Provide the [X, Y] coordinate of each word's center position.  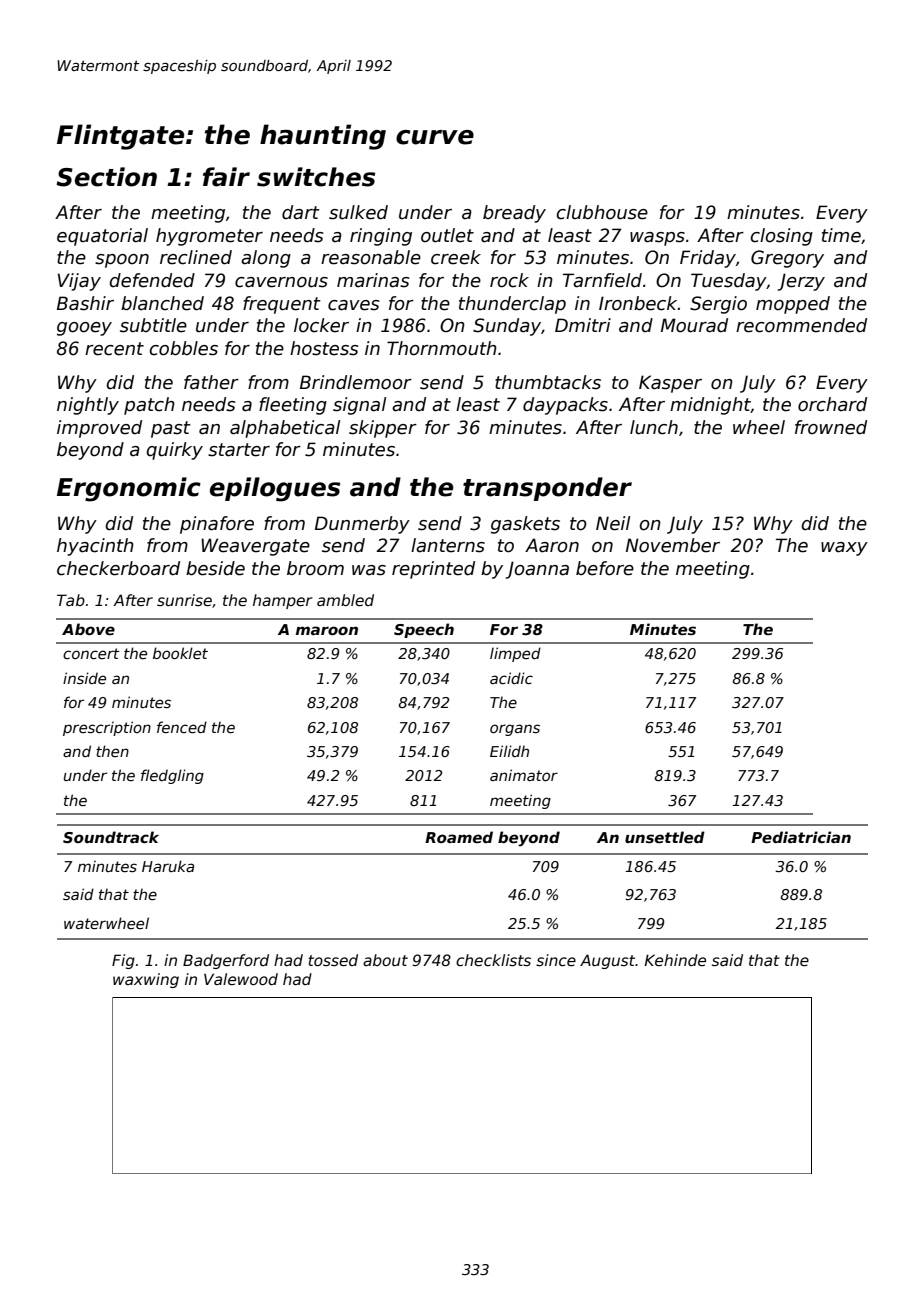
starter [239, 450]
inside [84, 678]
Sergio [718, 305]
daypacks [565, 406]
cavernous [281, 282]
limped [515, 654]
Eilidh [509, 751]
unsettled [665, 837]
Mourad [694, 325]
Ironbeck [638, 303]
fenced [182, 727]
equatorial [102, 237]
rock [509, 280]
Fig [123, 961]
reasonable [371, 257]
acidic [511, 678]
